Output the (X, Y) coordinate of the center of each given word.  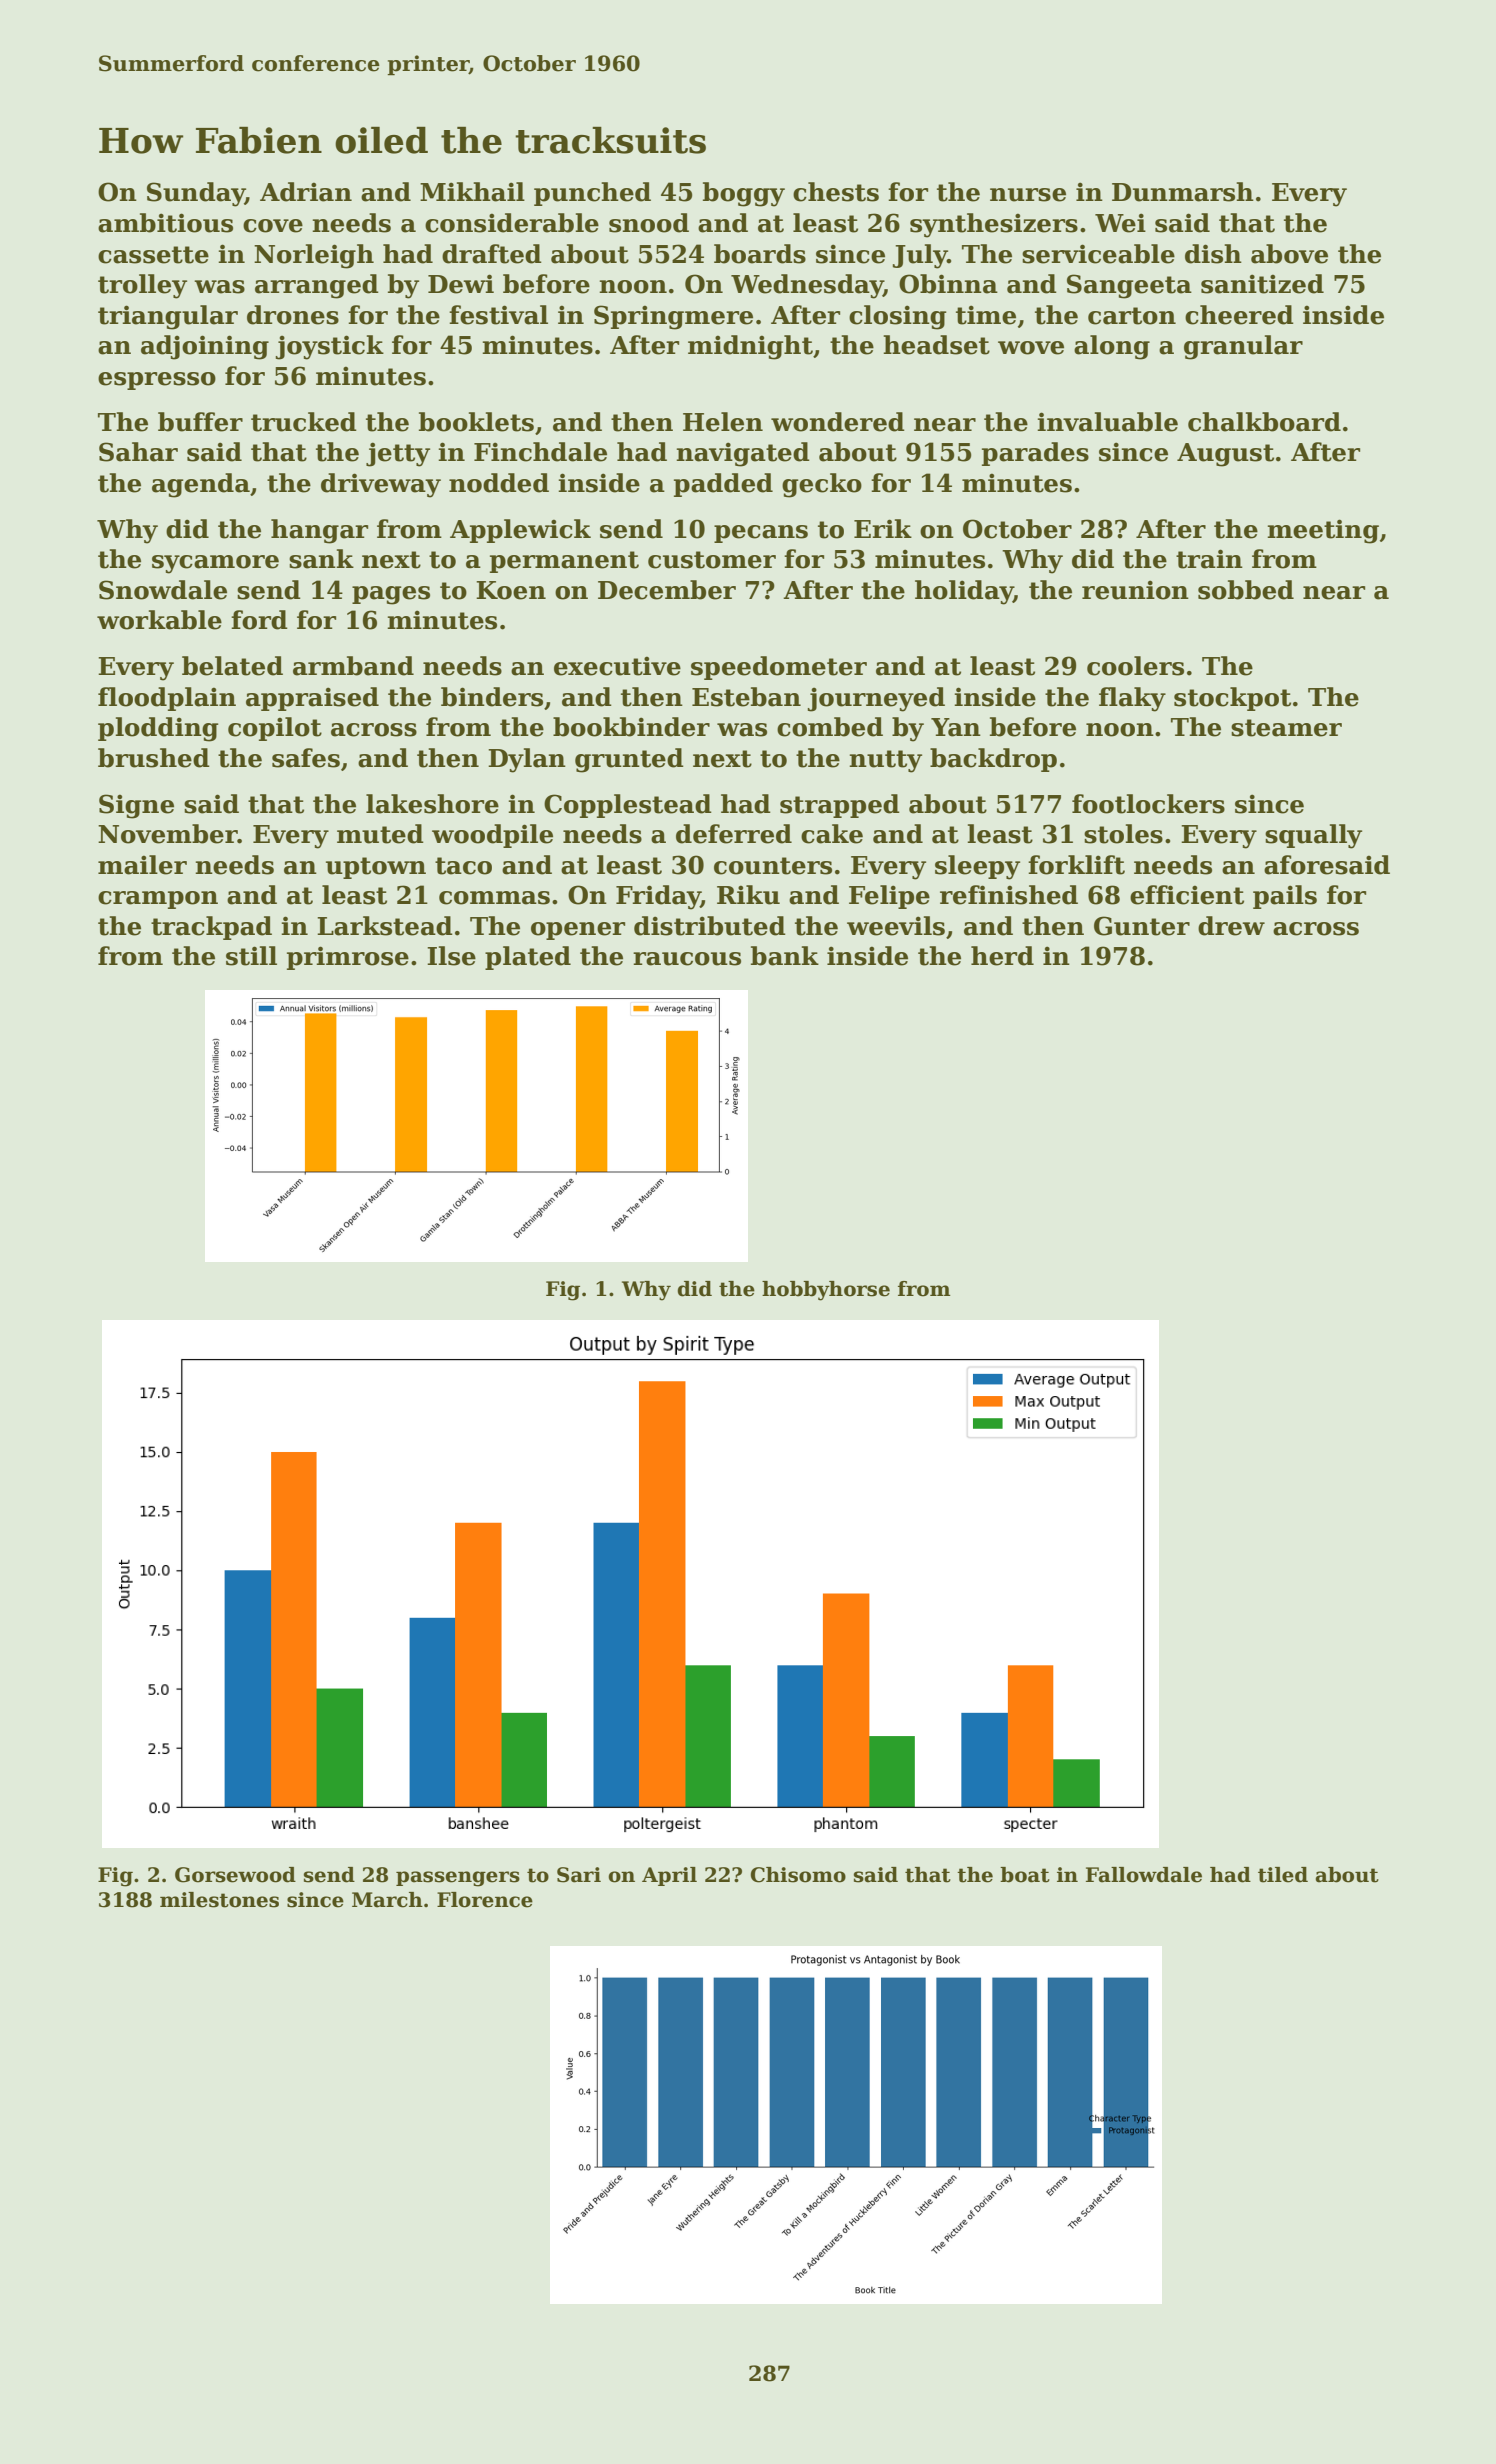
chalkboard (1264, 422)
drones (293, 315)
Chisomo (798, 1875)
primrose (348, 958)
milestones (219, 1900)
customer (712, 560)
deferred (734, 834)
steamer (1286, 728)
